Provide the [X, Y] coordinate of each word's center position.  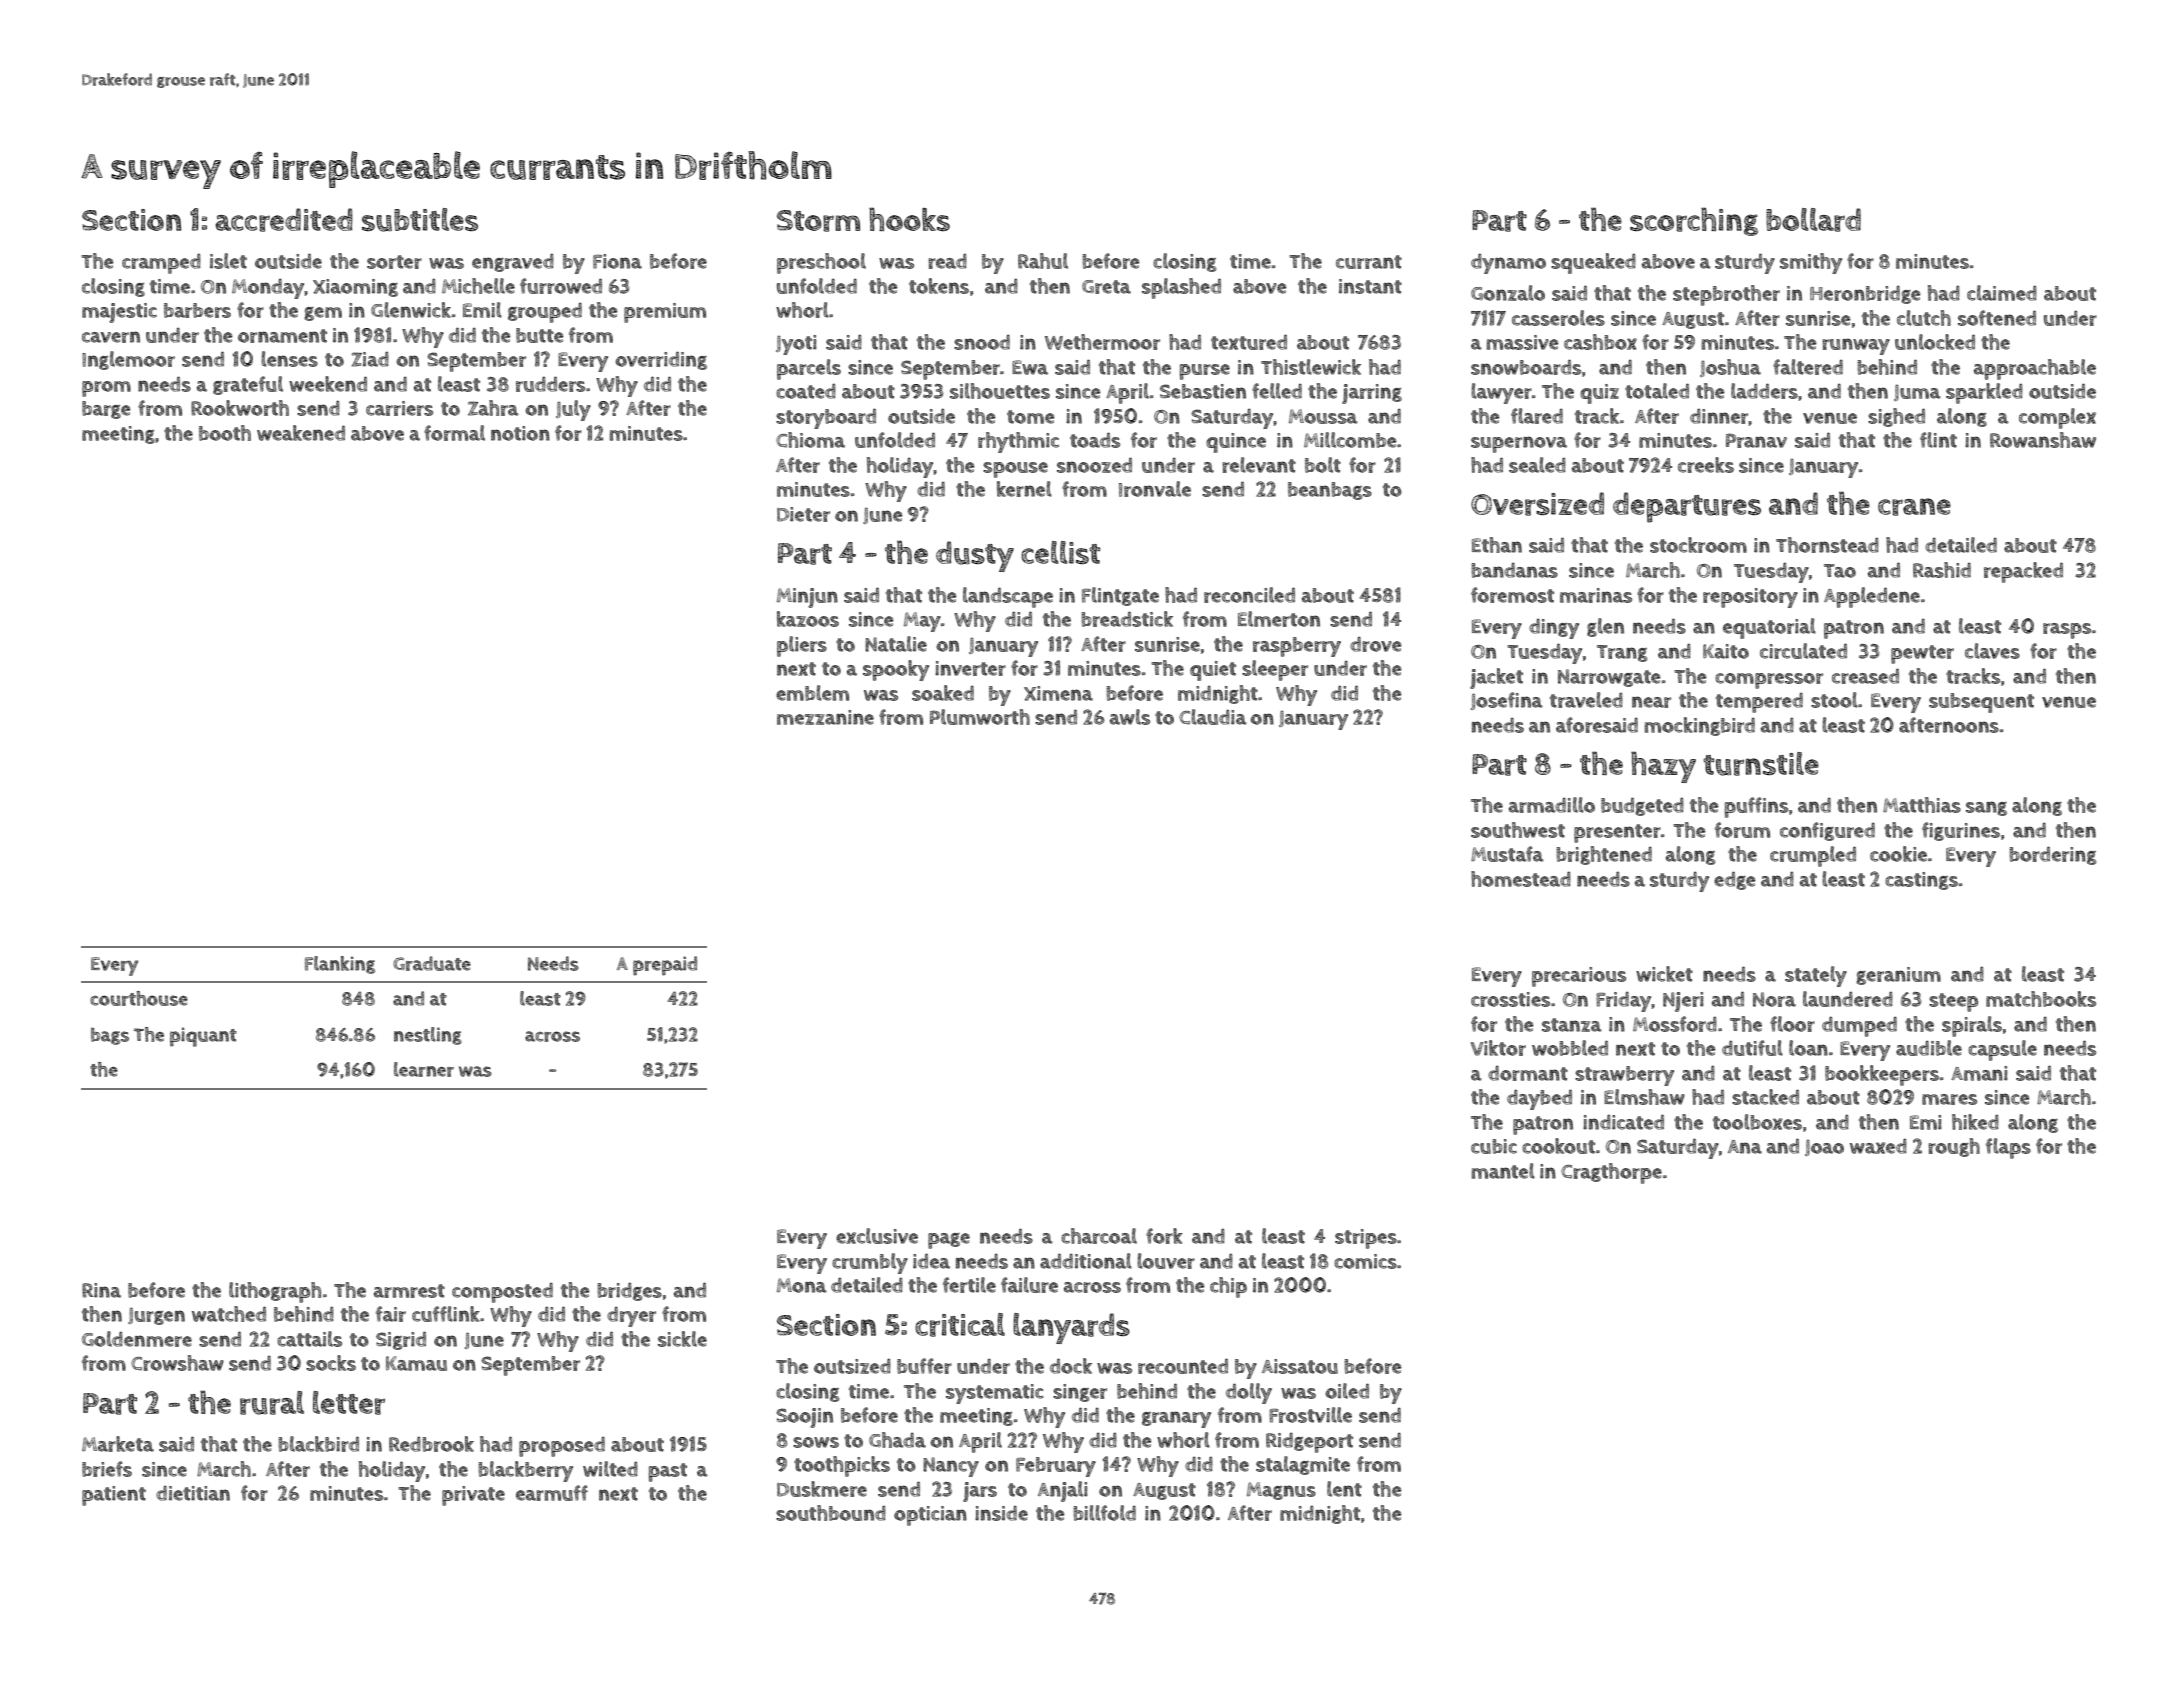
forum [1742, 830]
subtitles [420, 220]
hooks [909, 219]
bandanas [1514, 570]
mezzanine [825, 717]
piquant [203, 1037]
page [949, 1241]
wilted [610, 1469]
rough [1954, 1147]
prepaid [665, 966]
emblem [812, 693]
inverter [970, 668]
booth [225, 433]
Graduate [432, 963]
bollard [1813, 220]
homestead [1521, 879]
